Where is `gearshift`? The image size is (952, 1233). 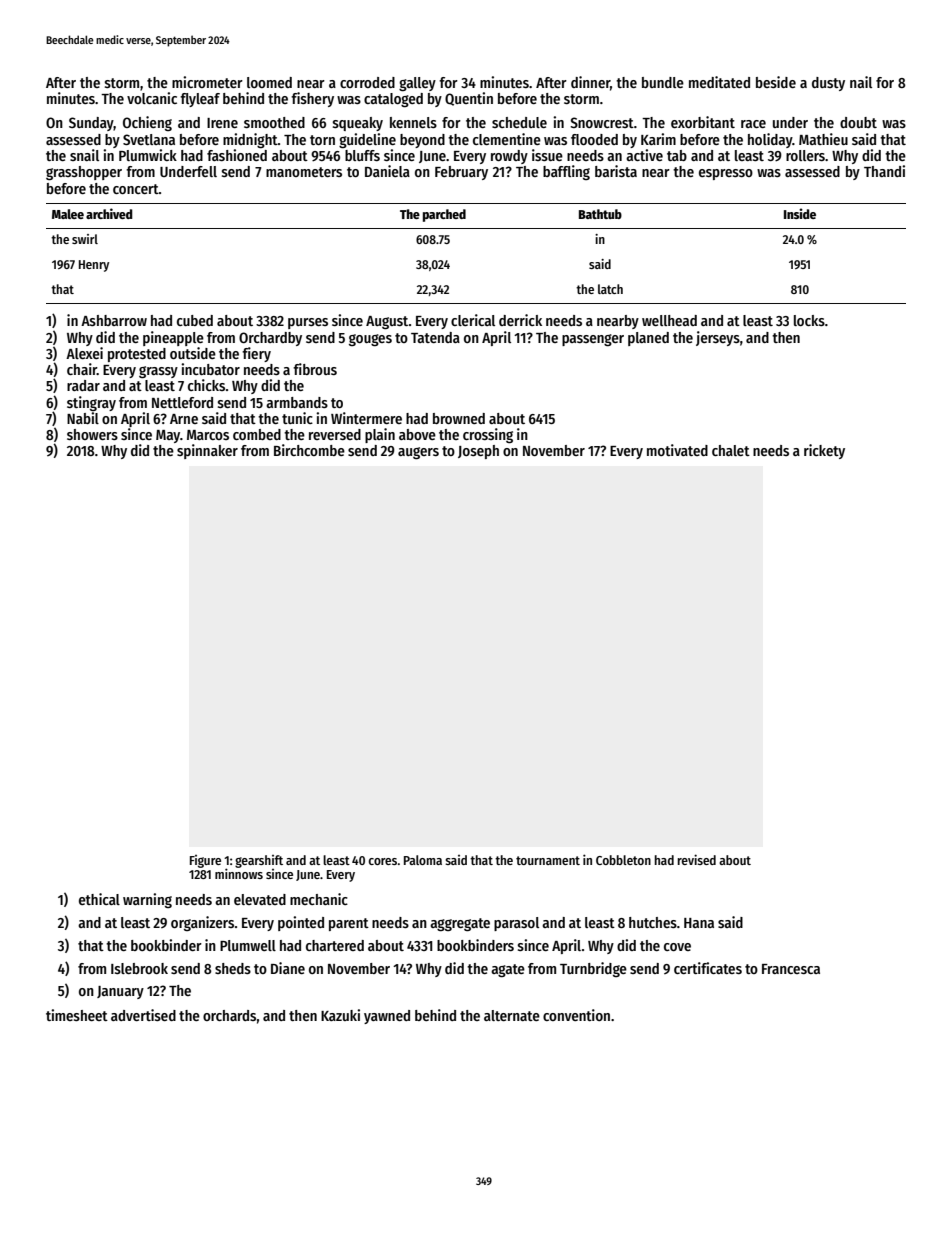
gearshift is located at coordinates (259, 861).
